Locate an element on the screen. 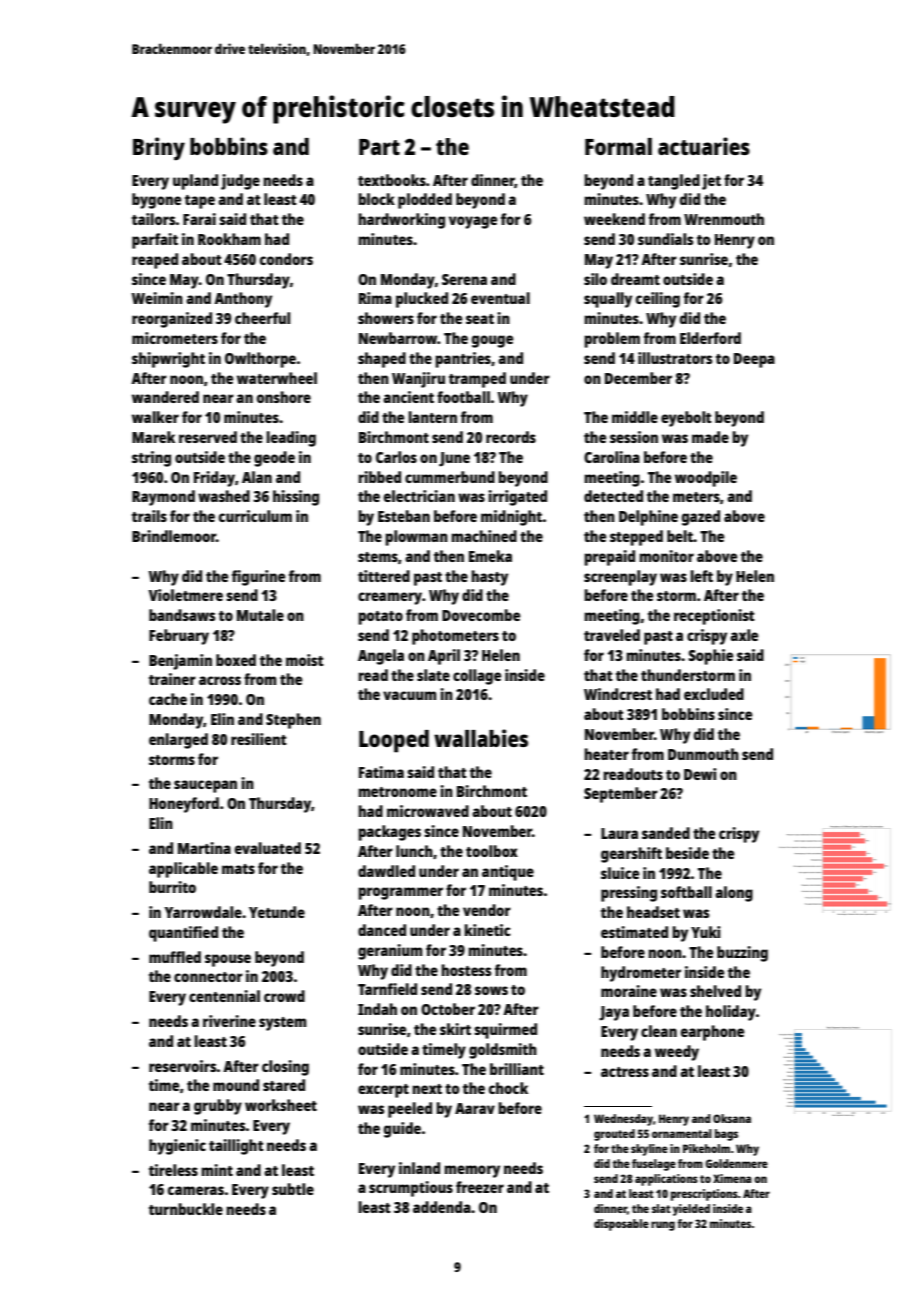 Image resolution: width=908 pixels, height=1316 pixels. resilient is located at coordinates (259, 739).
